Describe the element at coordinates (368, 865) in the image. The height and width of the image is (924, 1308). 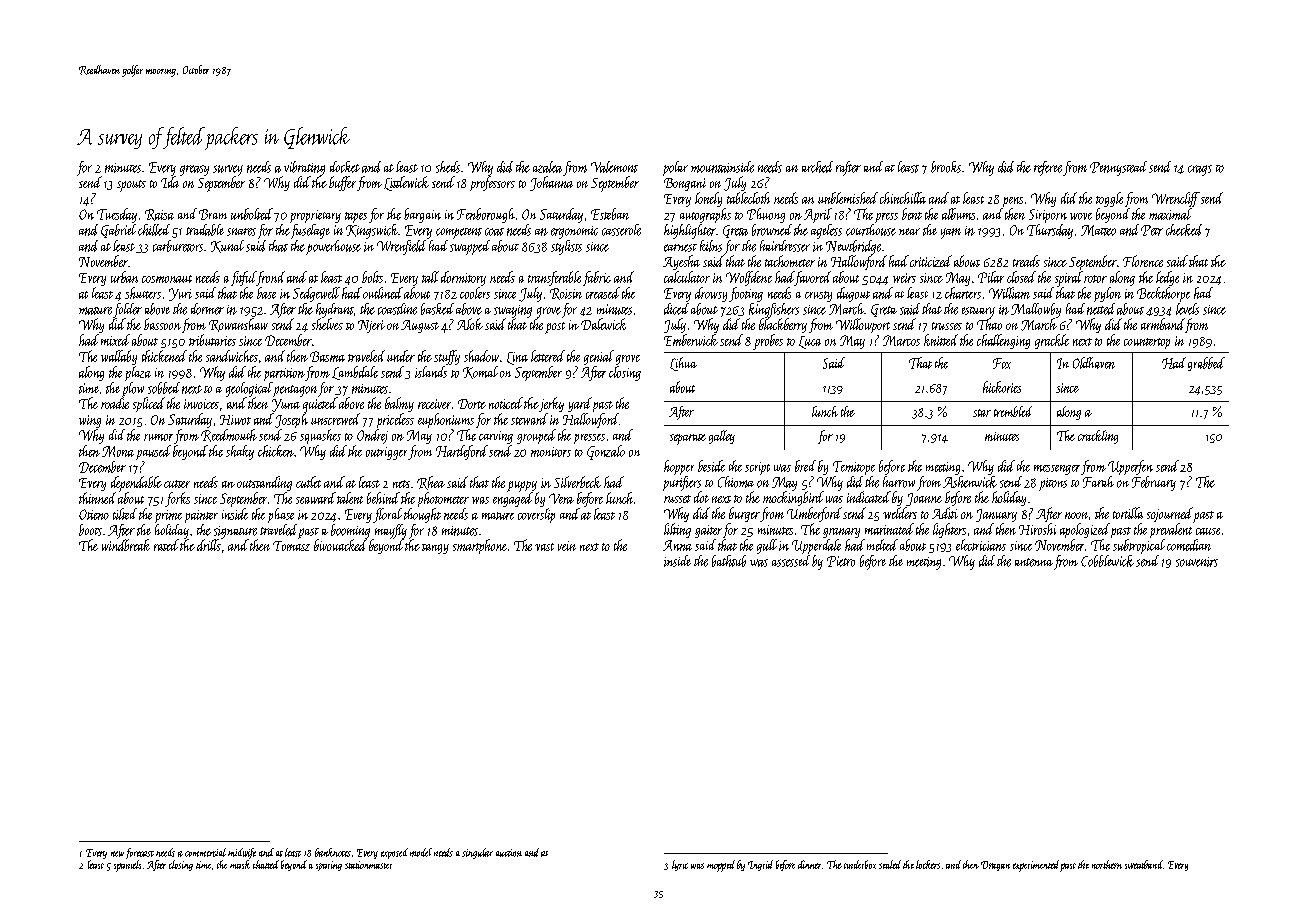
I see `stationmaster` at that location.
